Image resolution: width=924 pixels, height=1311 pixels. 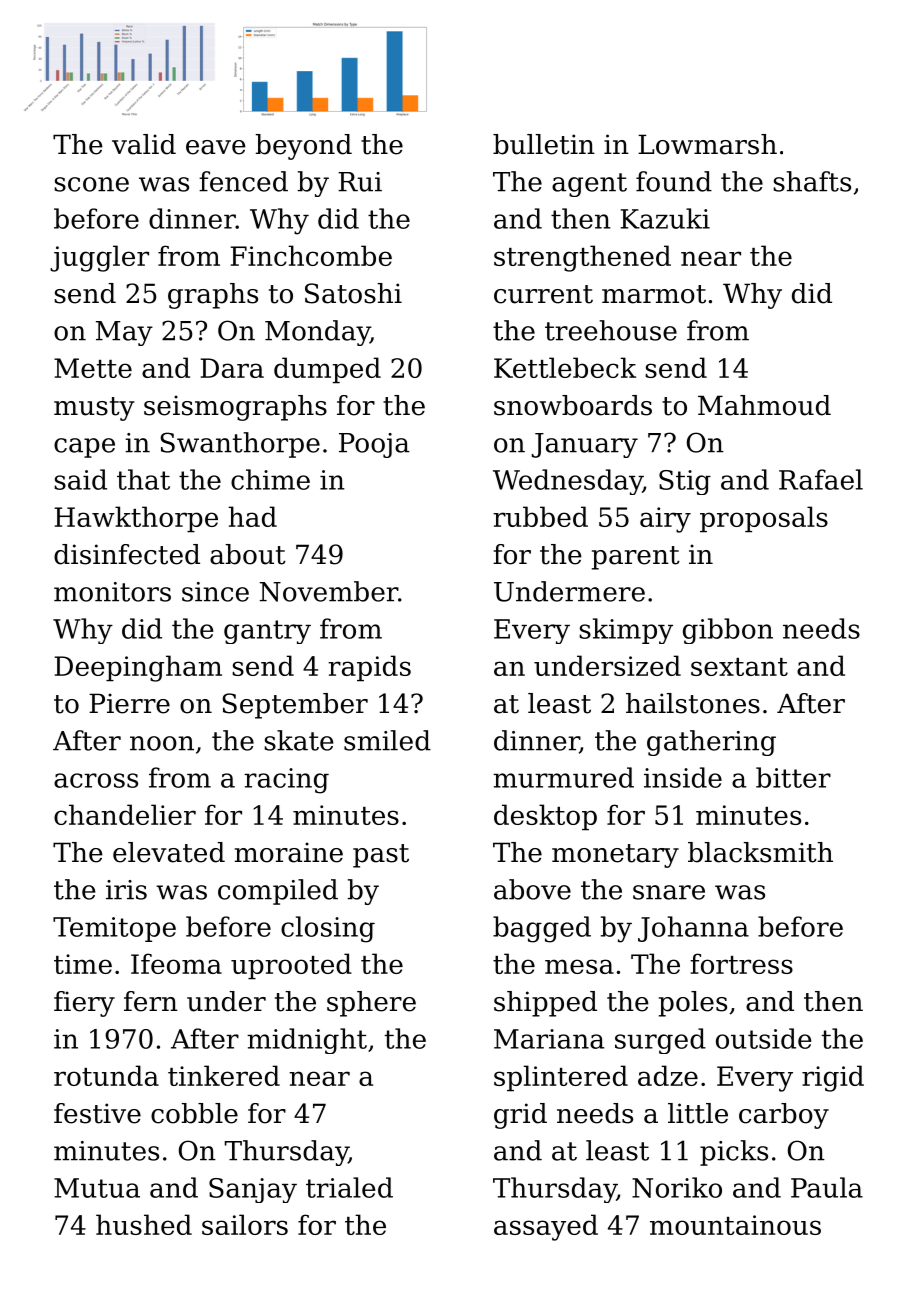 I want to click on had, so click(x=252, y=516).
